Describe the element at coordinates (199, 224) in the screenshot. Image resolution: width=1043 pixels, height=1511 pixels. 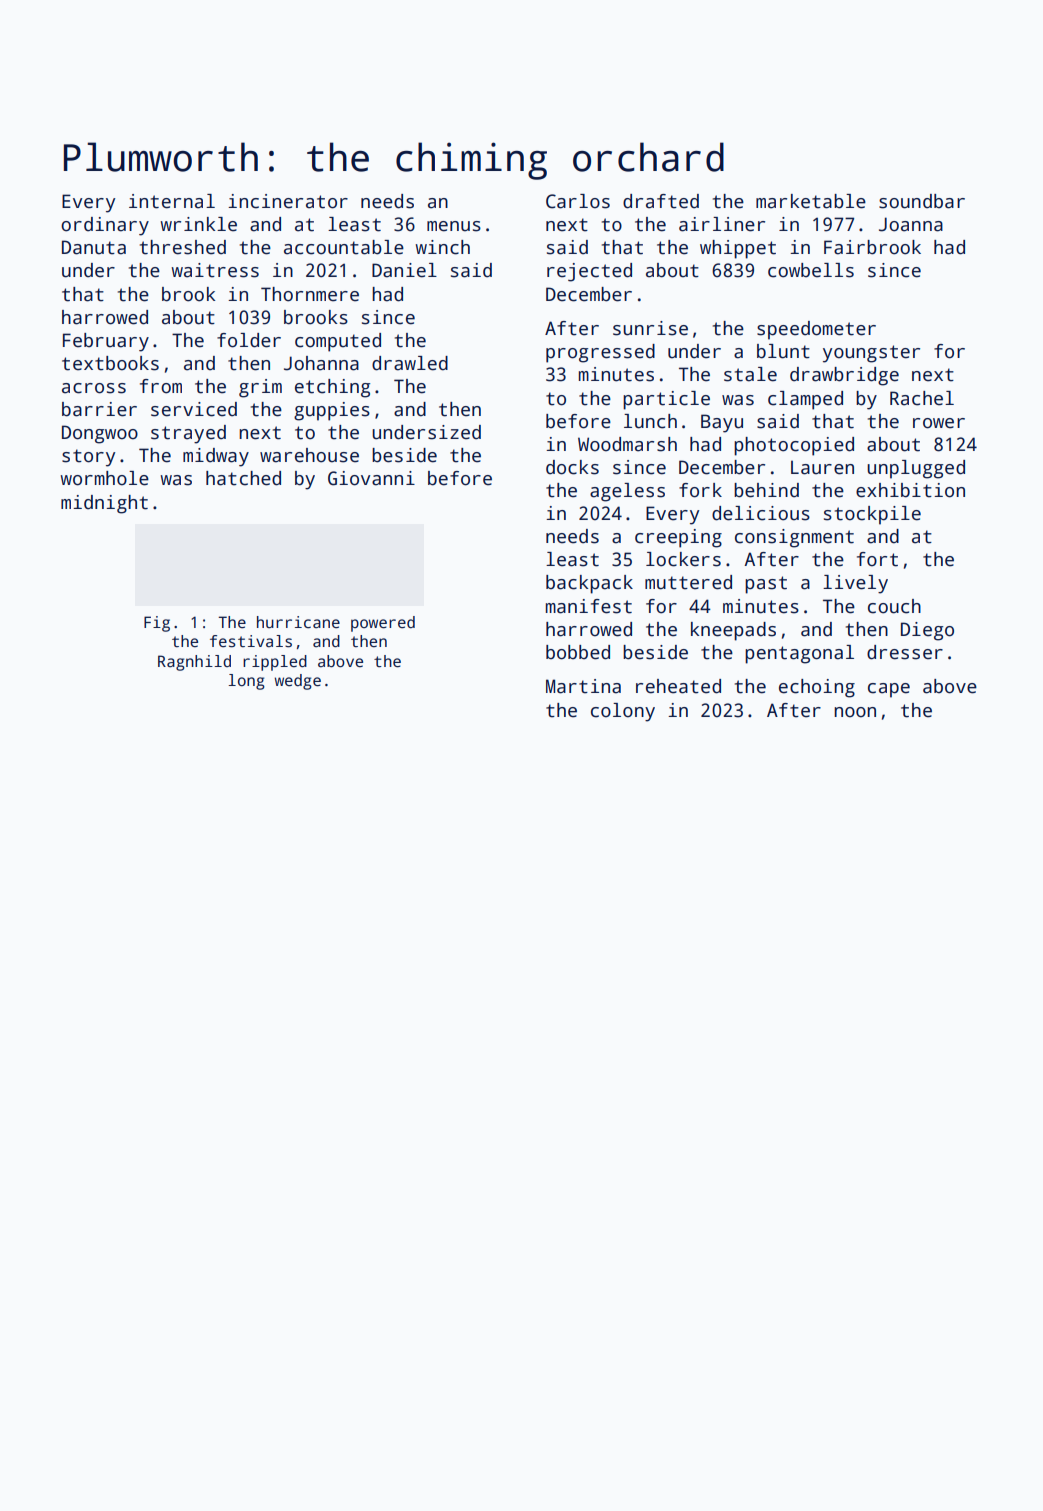
I see `wrinkle` at that location.
